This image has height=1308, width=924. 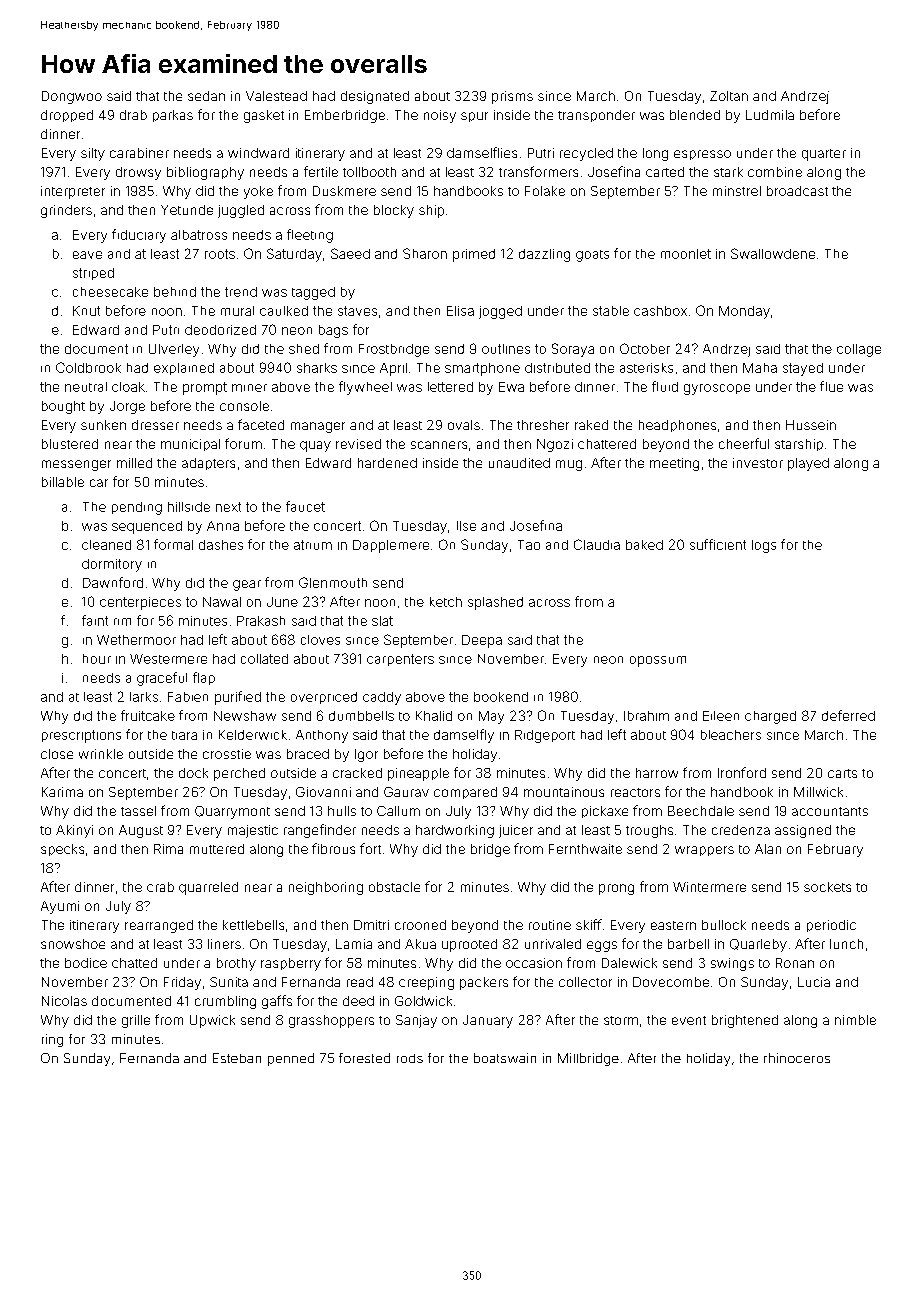 I want to click on sufficient, so click(x=718, y=544).
